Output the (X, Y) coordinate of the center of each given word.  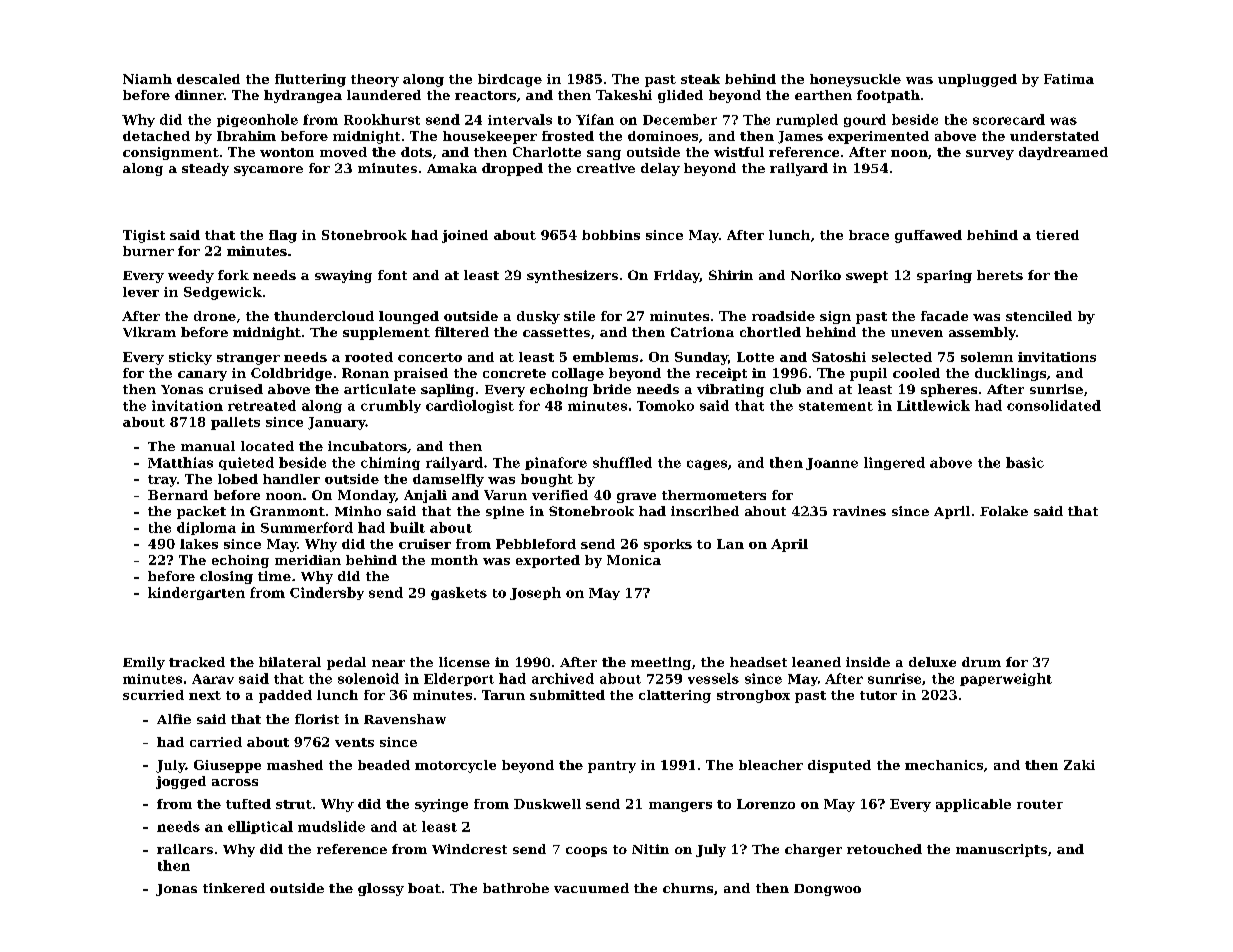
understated (1054, 136)
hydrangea (303, 96)
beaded (384, 765)
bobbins (611, 235)
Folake (1004, 511)
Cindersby (327, 593)
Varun (505, 495)
